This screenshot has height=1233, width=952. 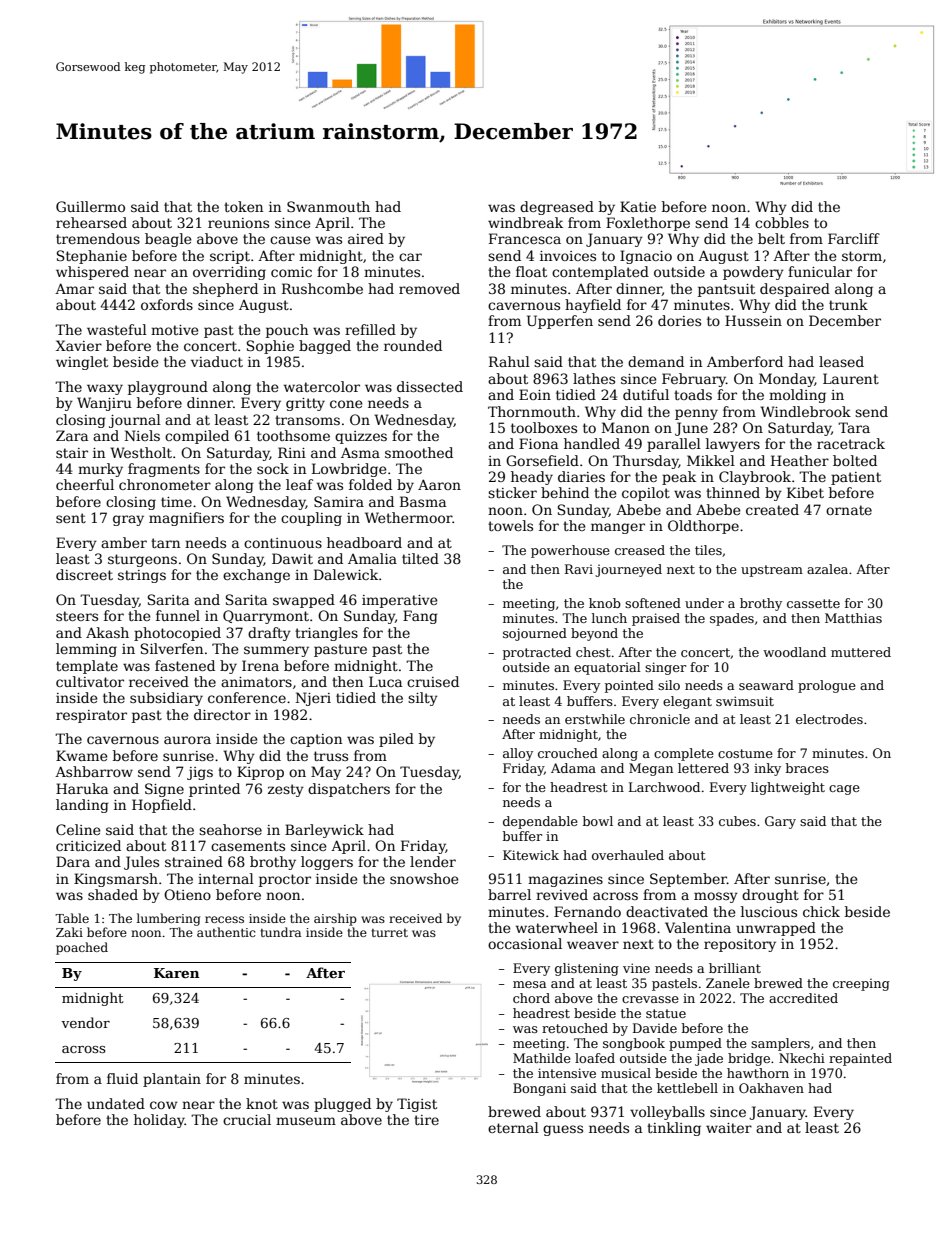 What do you see at coordinates (853, 618) in the screenshot?
I see `Matthias` at bounding box center [853, 618].
